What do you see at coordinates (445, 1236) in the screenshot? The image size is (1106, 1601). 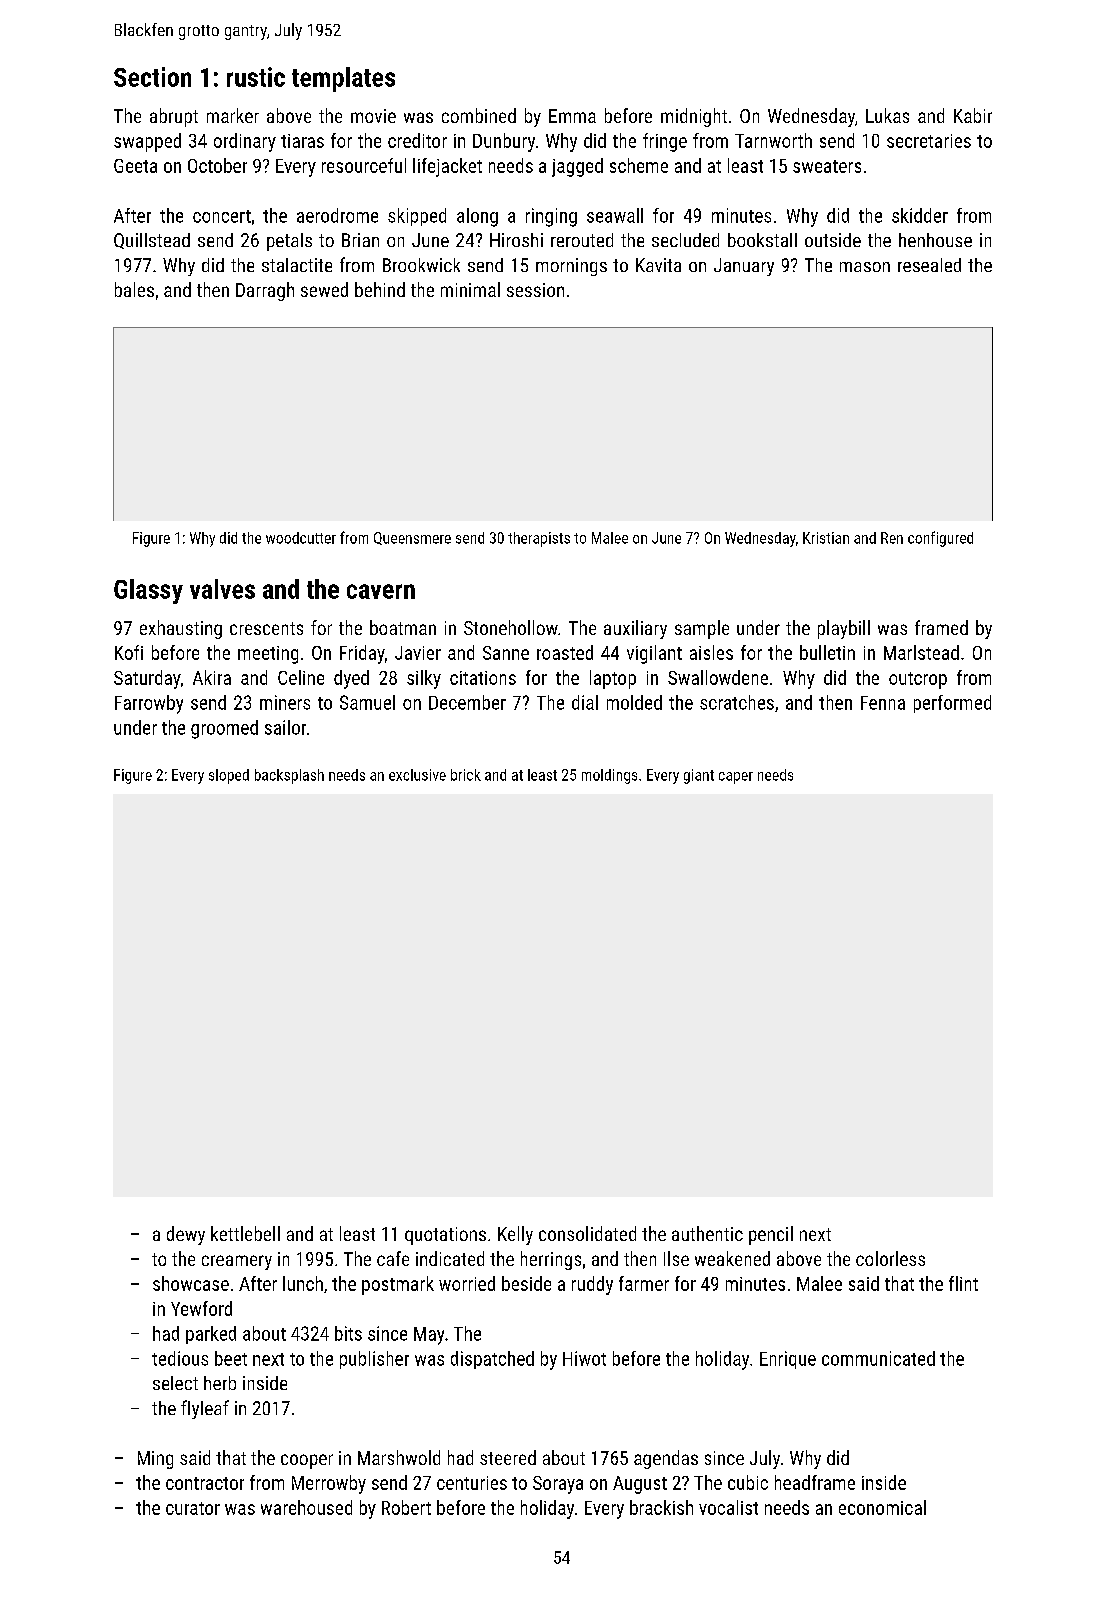 I see `quotations` at bounding box center [445, 1236].
